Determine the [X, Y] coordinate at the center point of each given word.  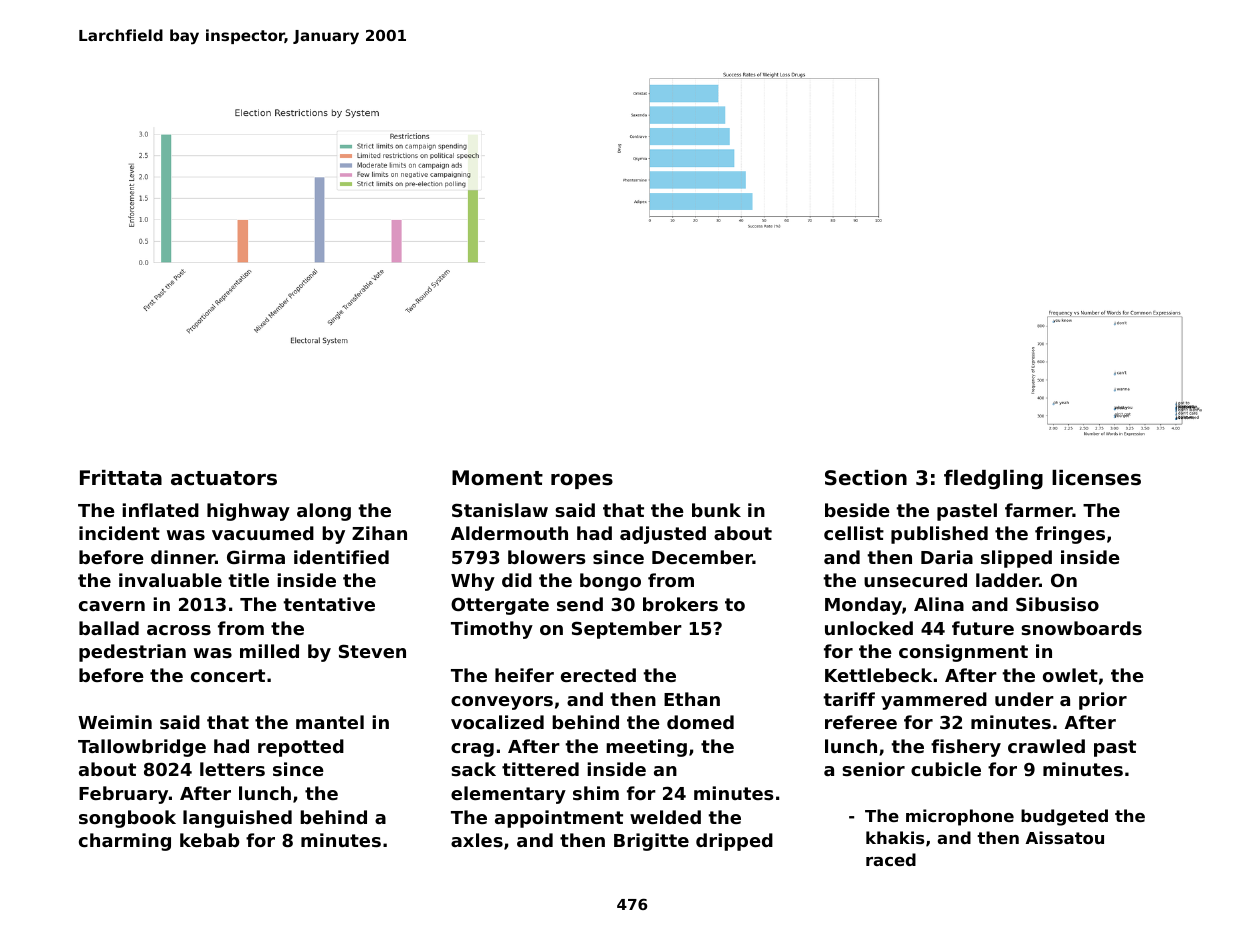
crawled [1046, 746]
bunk [716, 510]
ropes [582, 481]
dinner [183, 557]
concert [228, 675]
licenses [1096, 478]
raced [891, 859]
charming [125, 842]
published [939, 535]
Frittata [121, 477]
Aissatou [1065, 837]
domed [700, 722]
